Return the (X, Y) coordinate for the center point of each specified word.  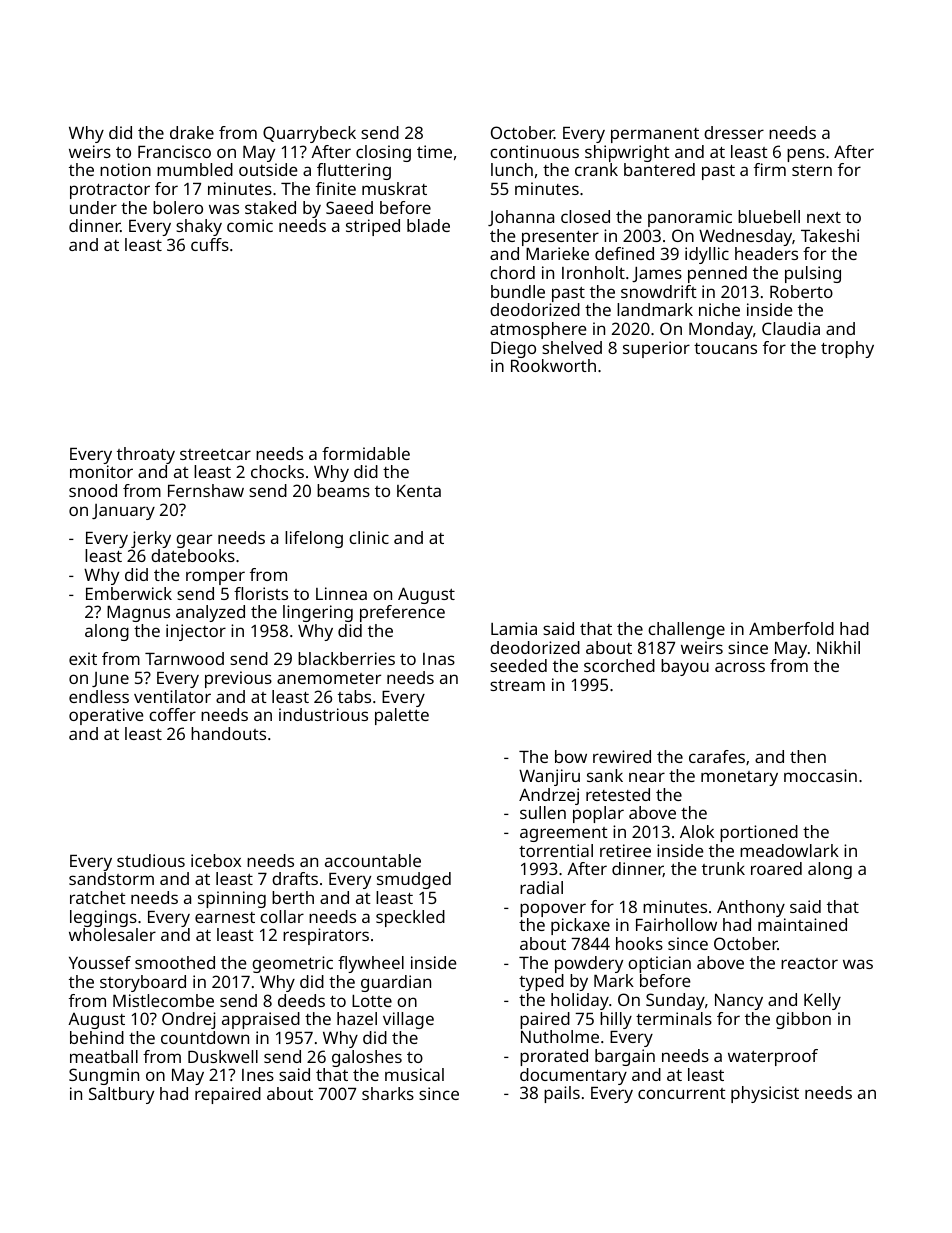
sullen (543, 812)
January (123, 512)
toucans (725, 348)
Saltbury (121, 1095)
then (808, 756)
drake (192, 132)
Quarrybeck (309, 134)
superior (656, 349)
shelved (572, 347)
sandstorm (111, 878)
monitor (101, 471)
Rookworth (553, 365)
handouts (228, 733)
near (647, 777)
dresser (734, 132)
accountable (373, 860)
